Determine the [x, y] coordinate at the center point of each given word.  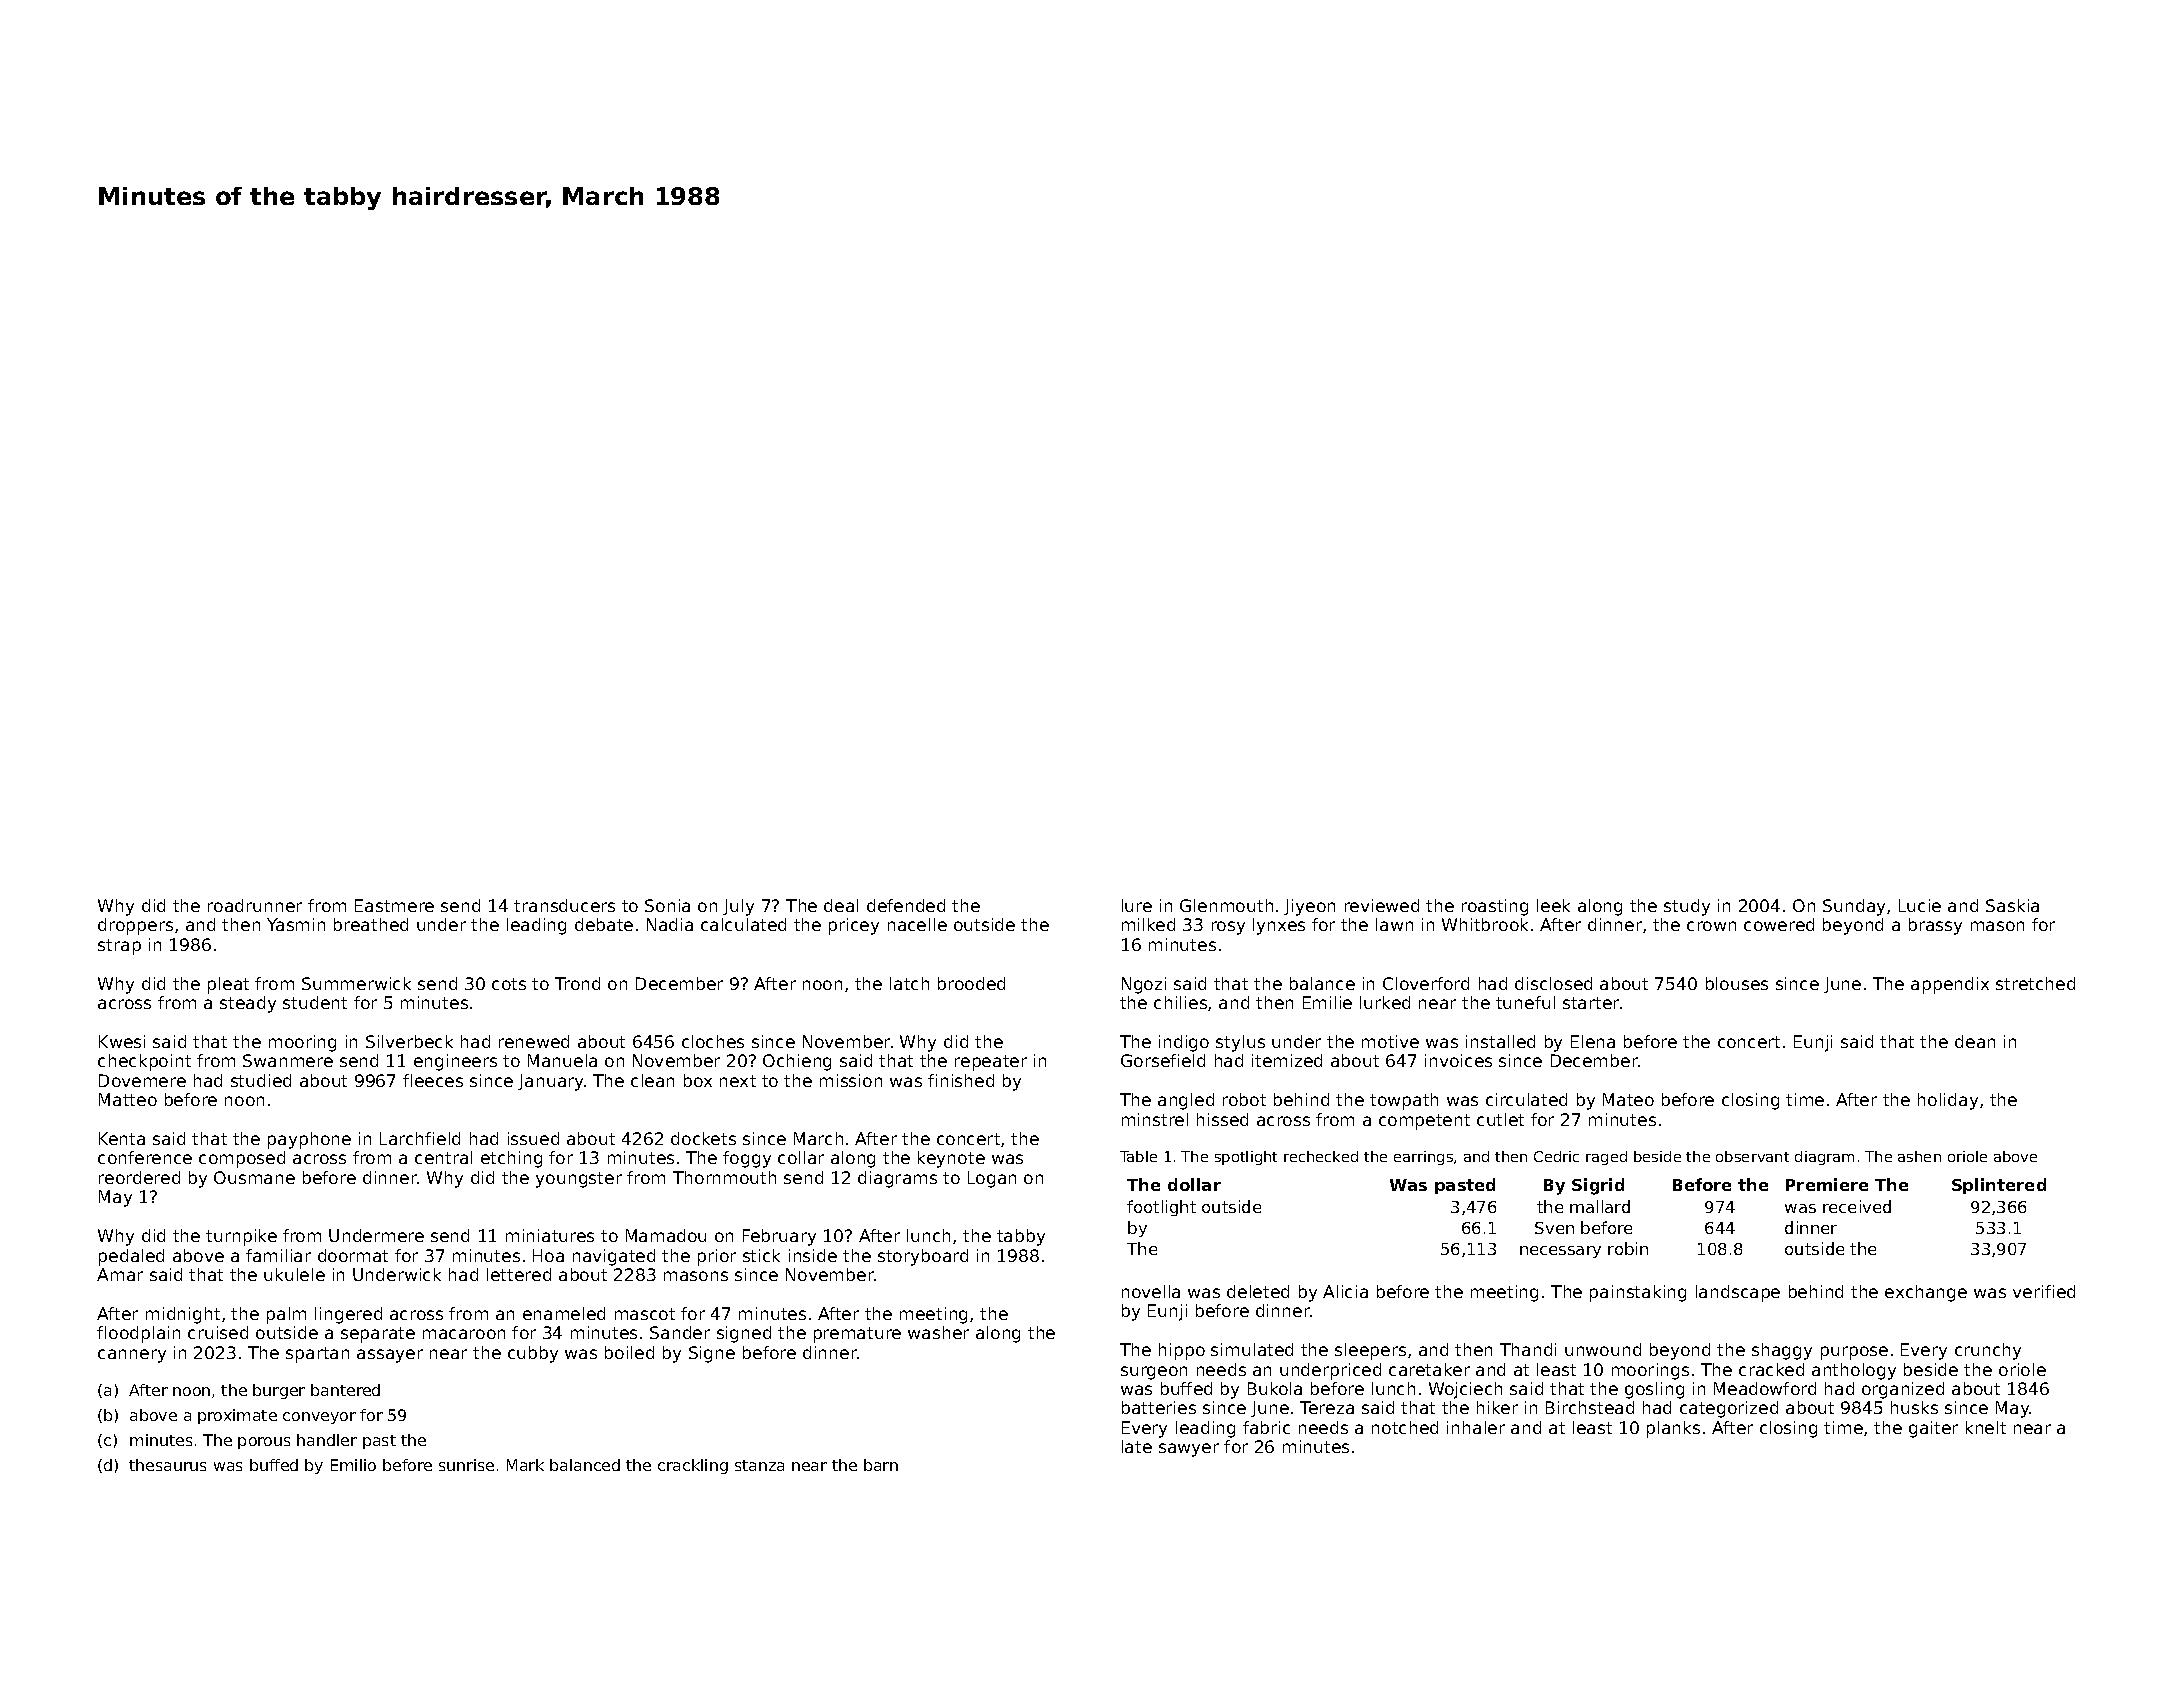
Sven [1554, 1228]
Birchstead [1590, 1407]
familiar [278, 1255]
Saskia [2012, 905]
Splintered [1999, 1186]
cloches [713, 1041]
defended [906, 905]
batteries [1159, 1407]
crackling [693, 1466]
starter [1591, 1003]
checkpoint [144, 1062]
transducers [564, 905]
